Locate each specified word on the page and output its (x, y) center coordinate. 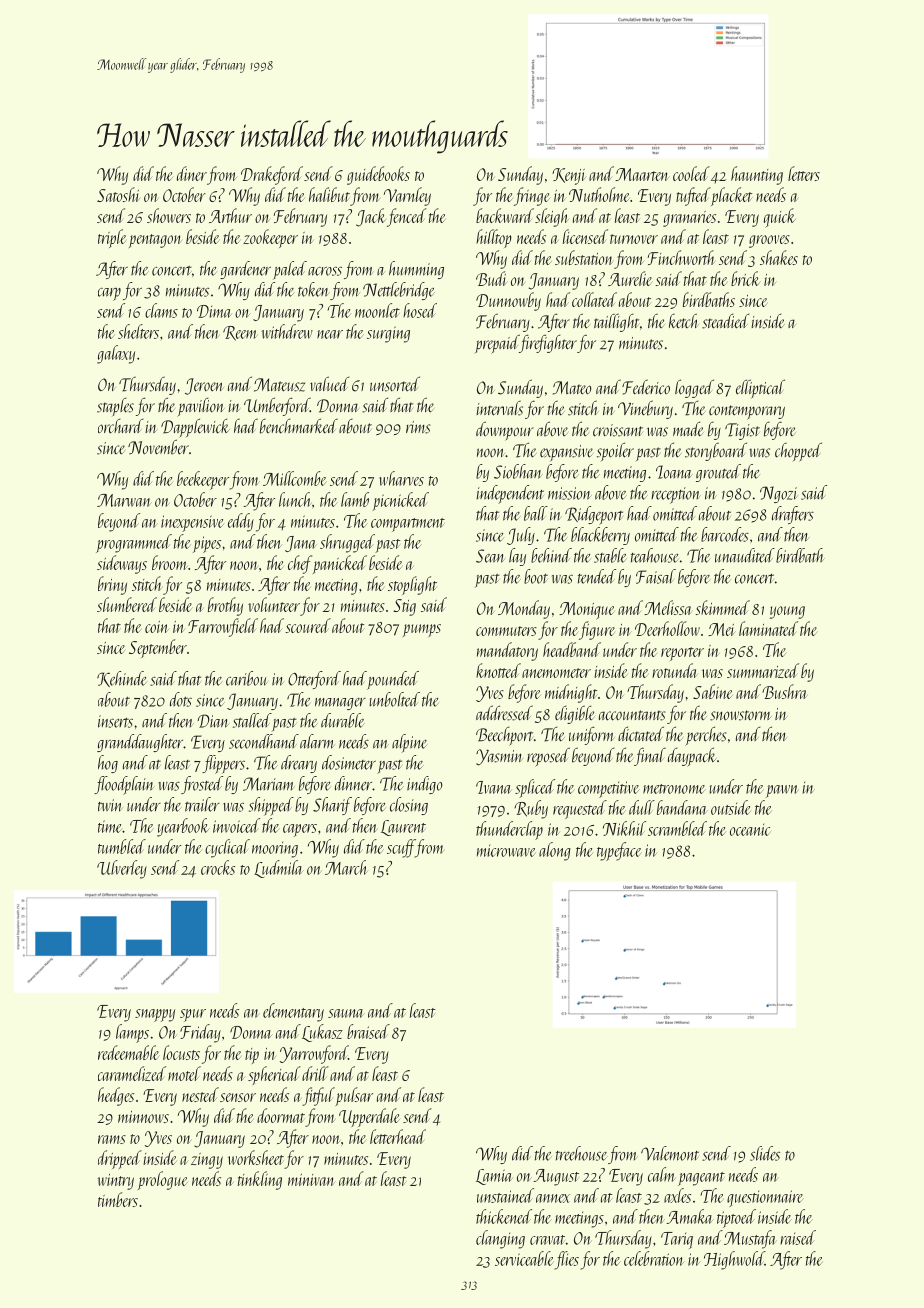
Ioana (674, 472)
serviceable (524, 1258)
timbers (118, 1199)
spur (193, 1015)
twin (110, 805)
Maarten (642, 174)
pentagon (155, 241)
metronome (674, 789)
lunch (295, 499)
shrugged (347, 543)
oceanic (750, 830)
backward (505, 215)
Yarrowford (314, 1054)
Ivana (493, 787)
